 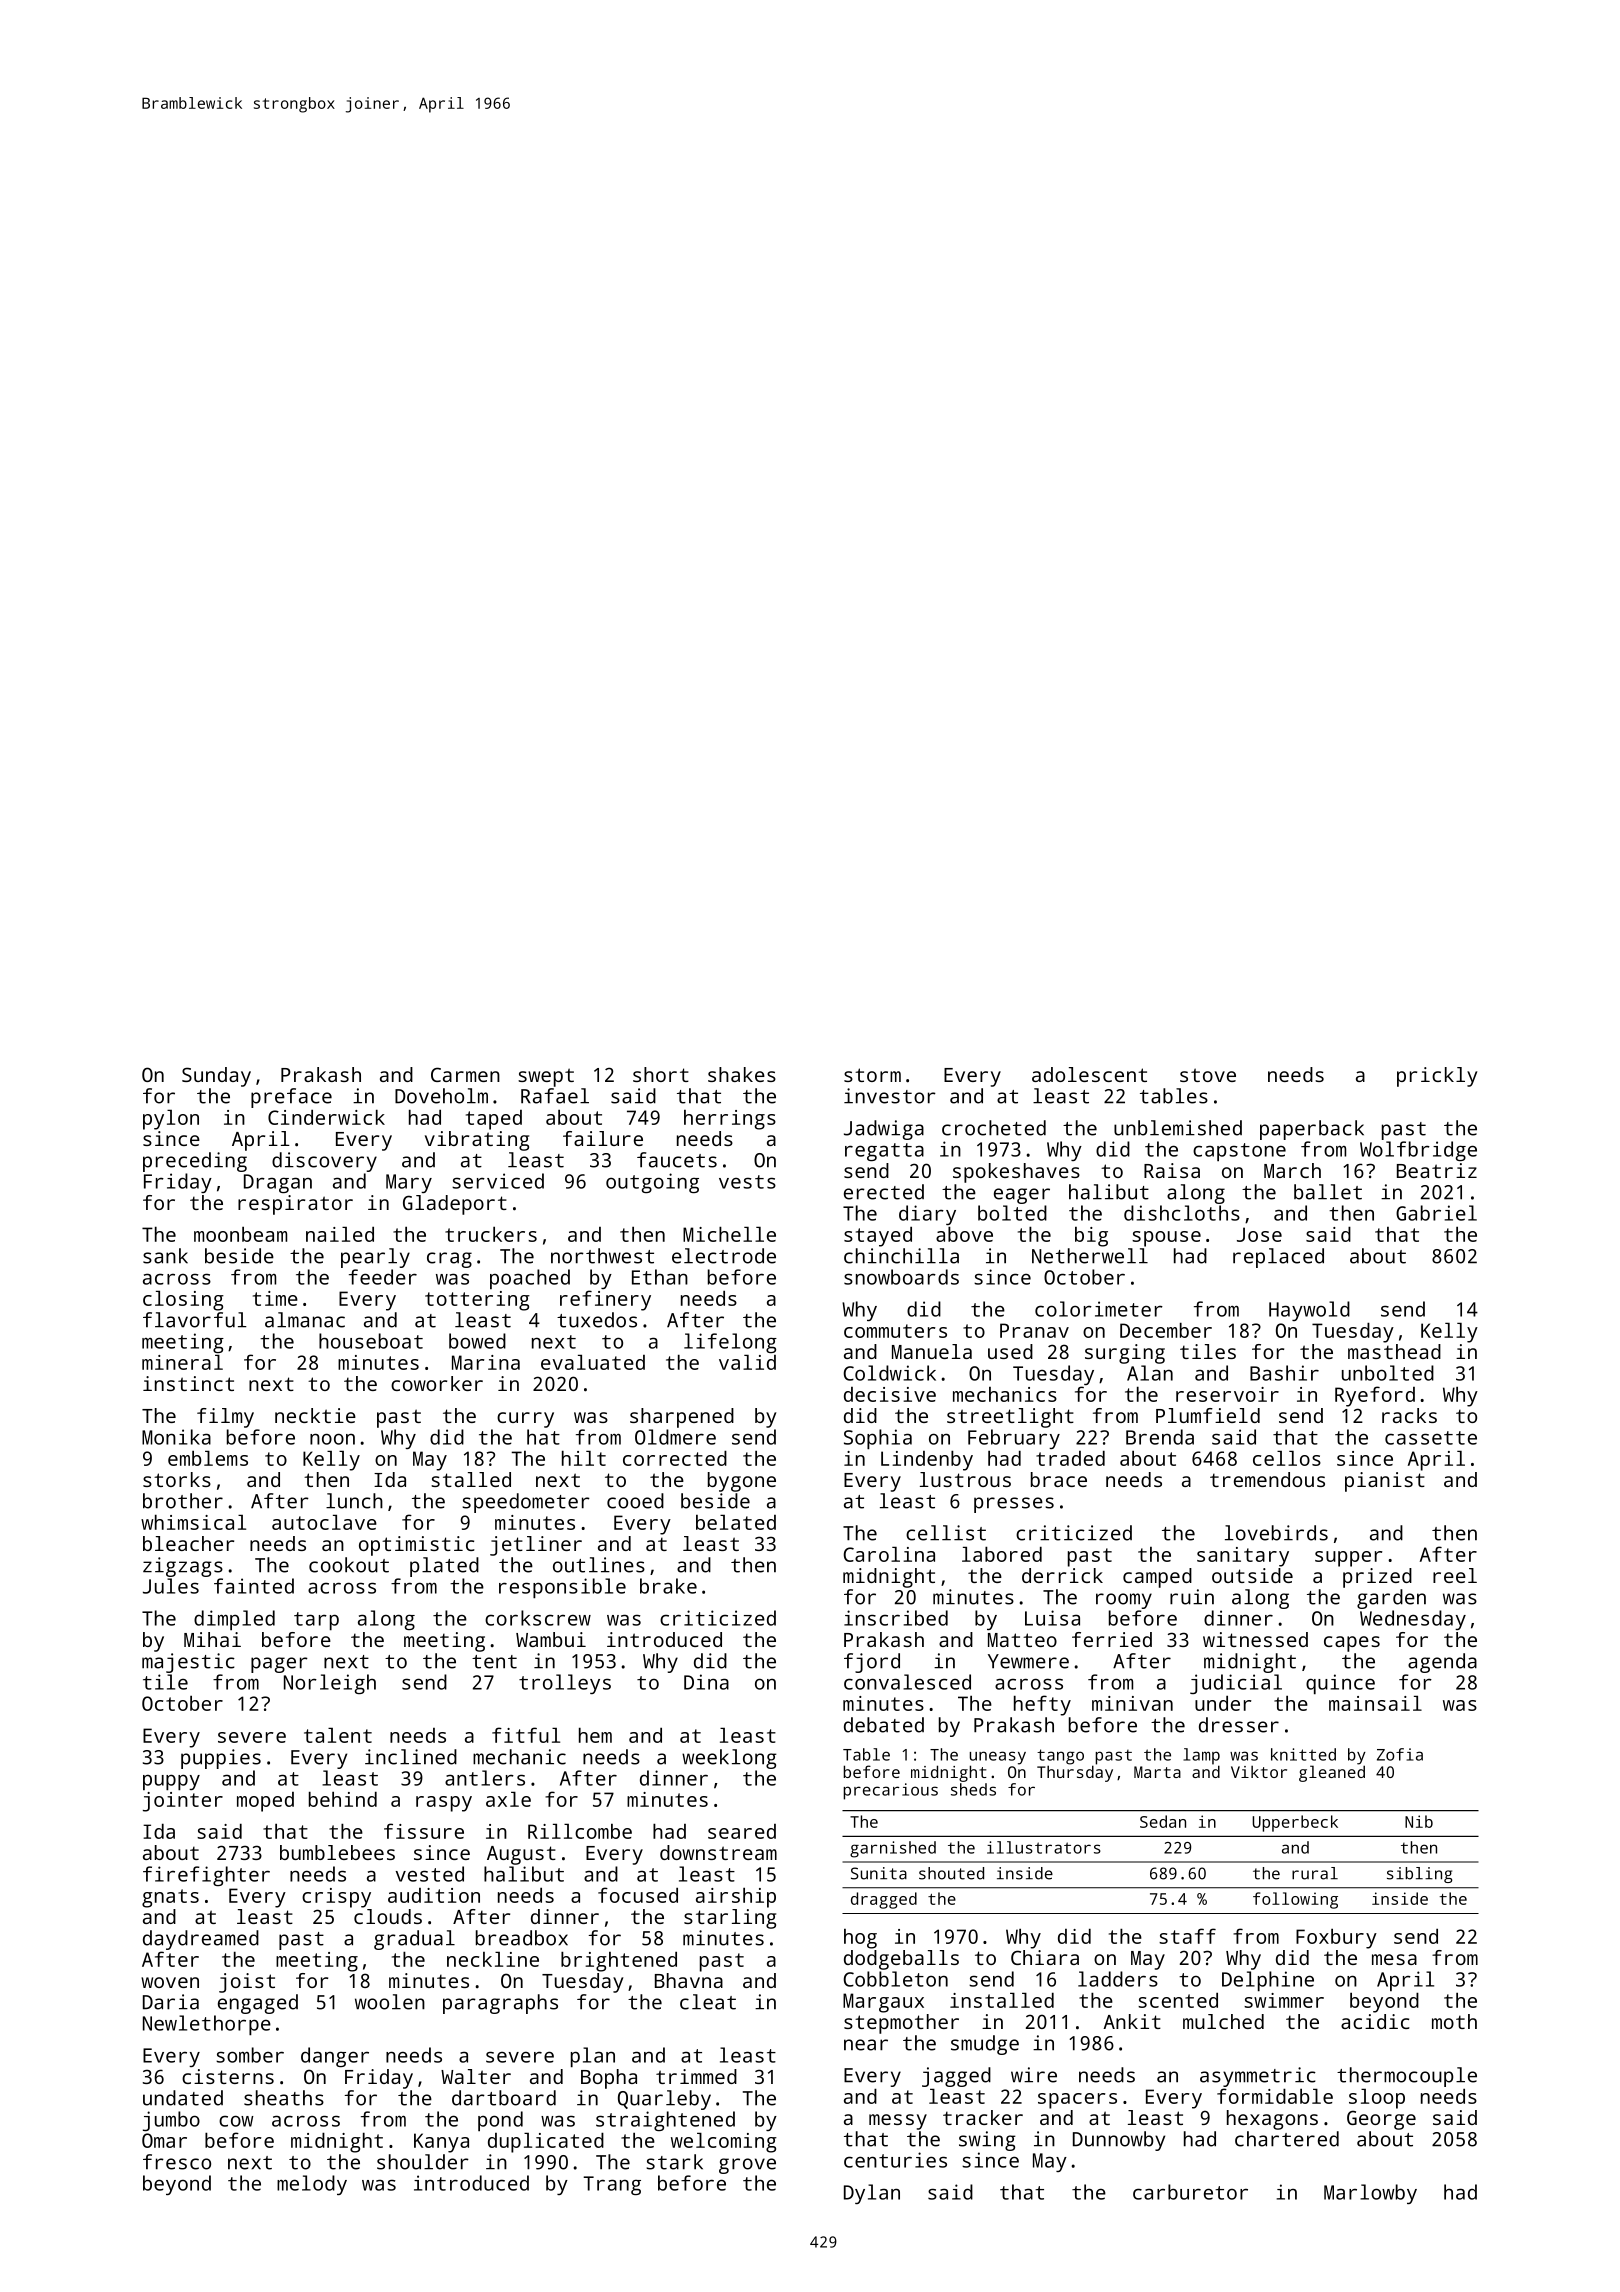 I want to click on stove, so click(x=1208, y=1075).
